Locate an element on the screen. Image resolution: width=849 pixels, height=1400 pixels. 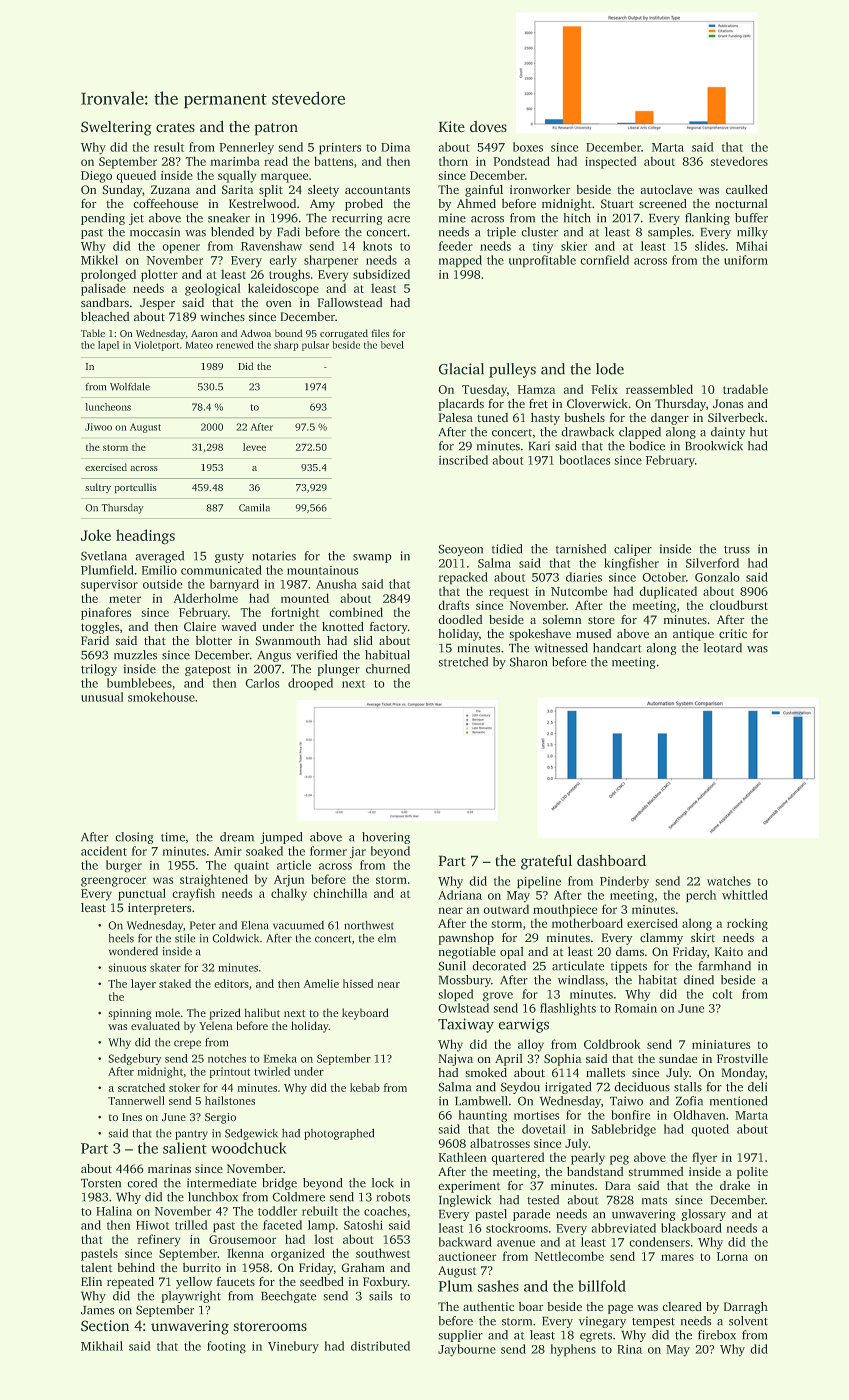
Jiwoo is located at coordinates (98, 427).
